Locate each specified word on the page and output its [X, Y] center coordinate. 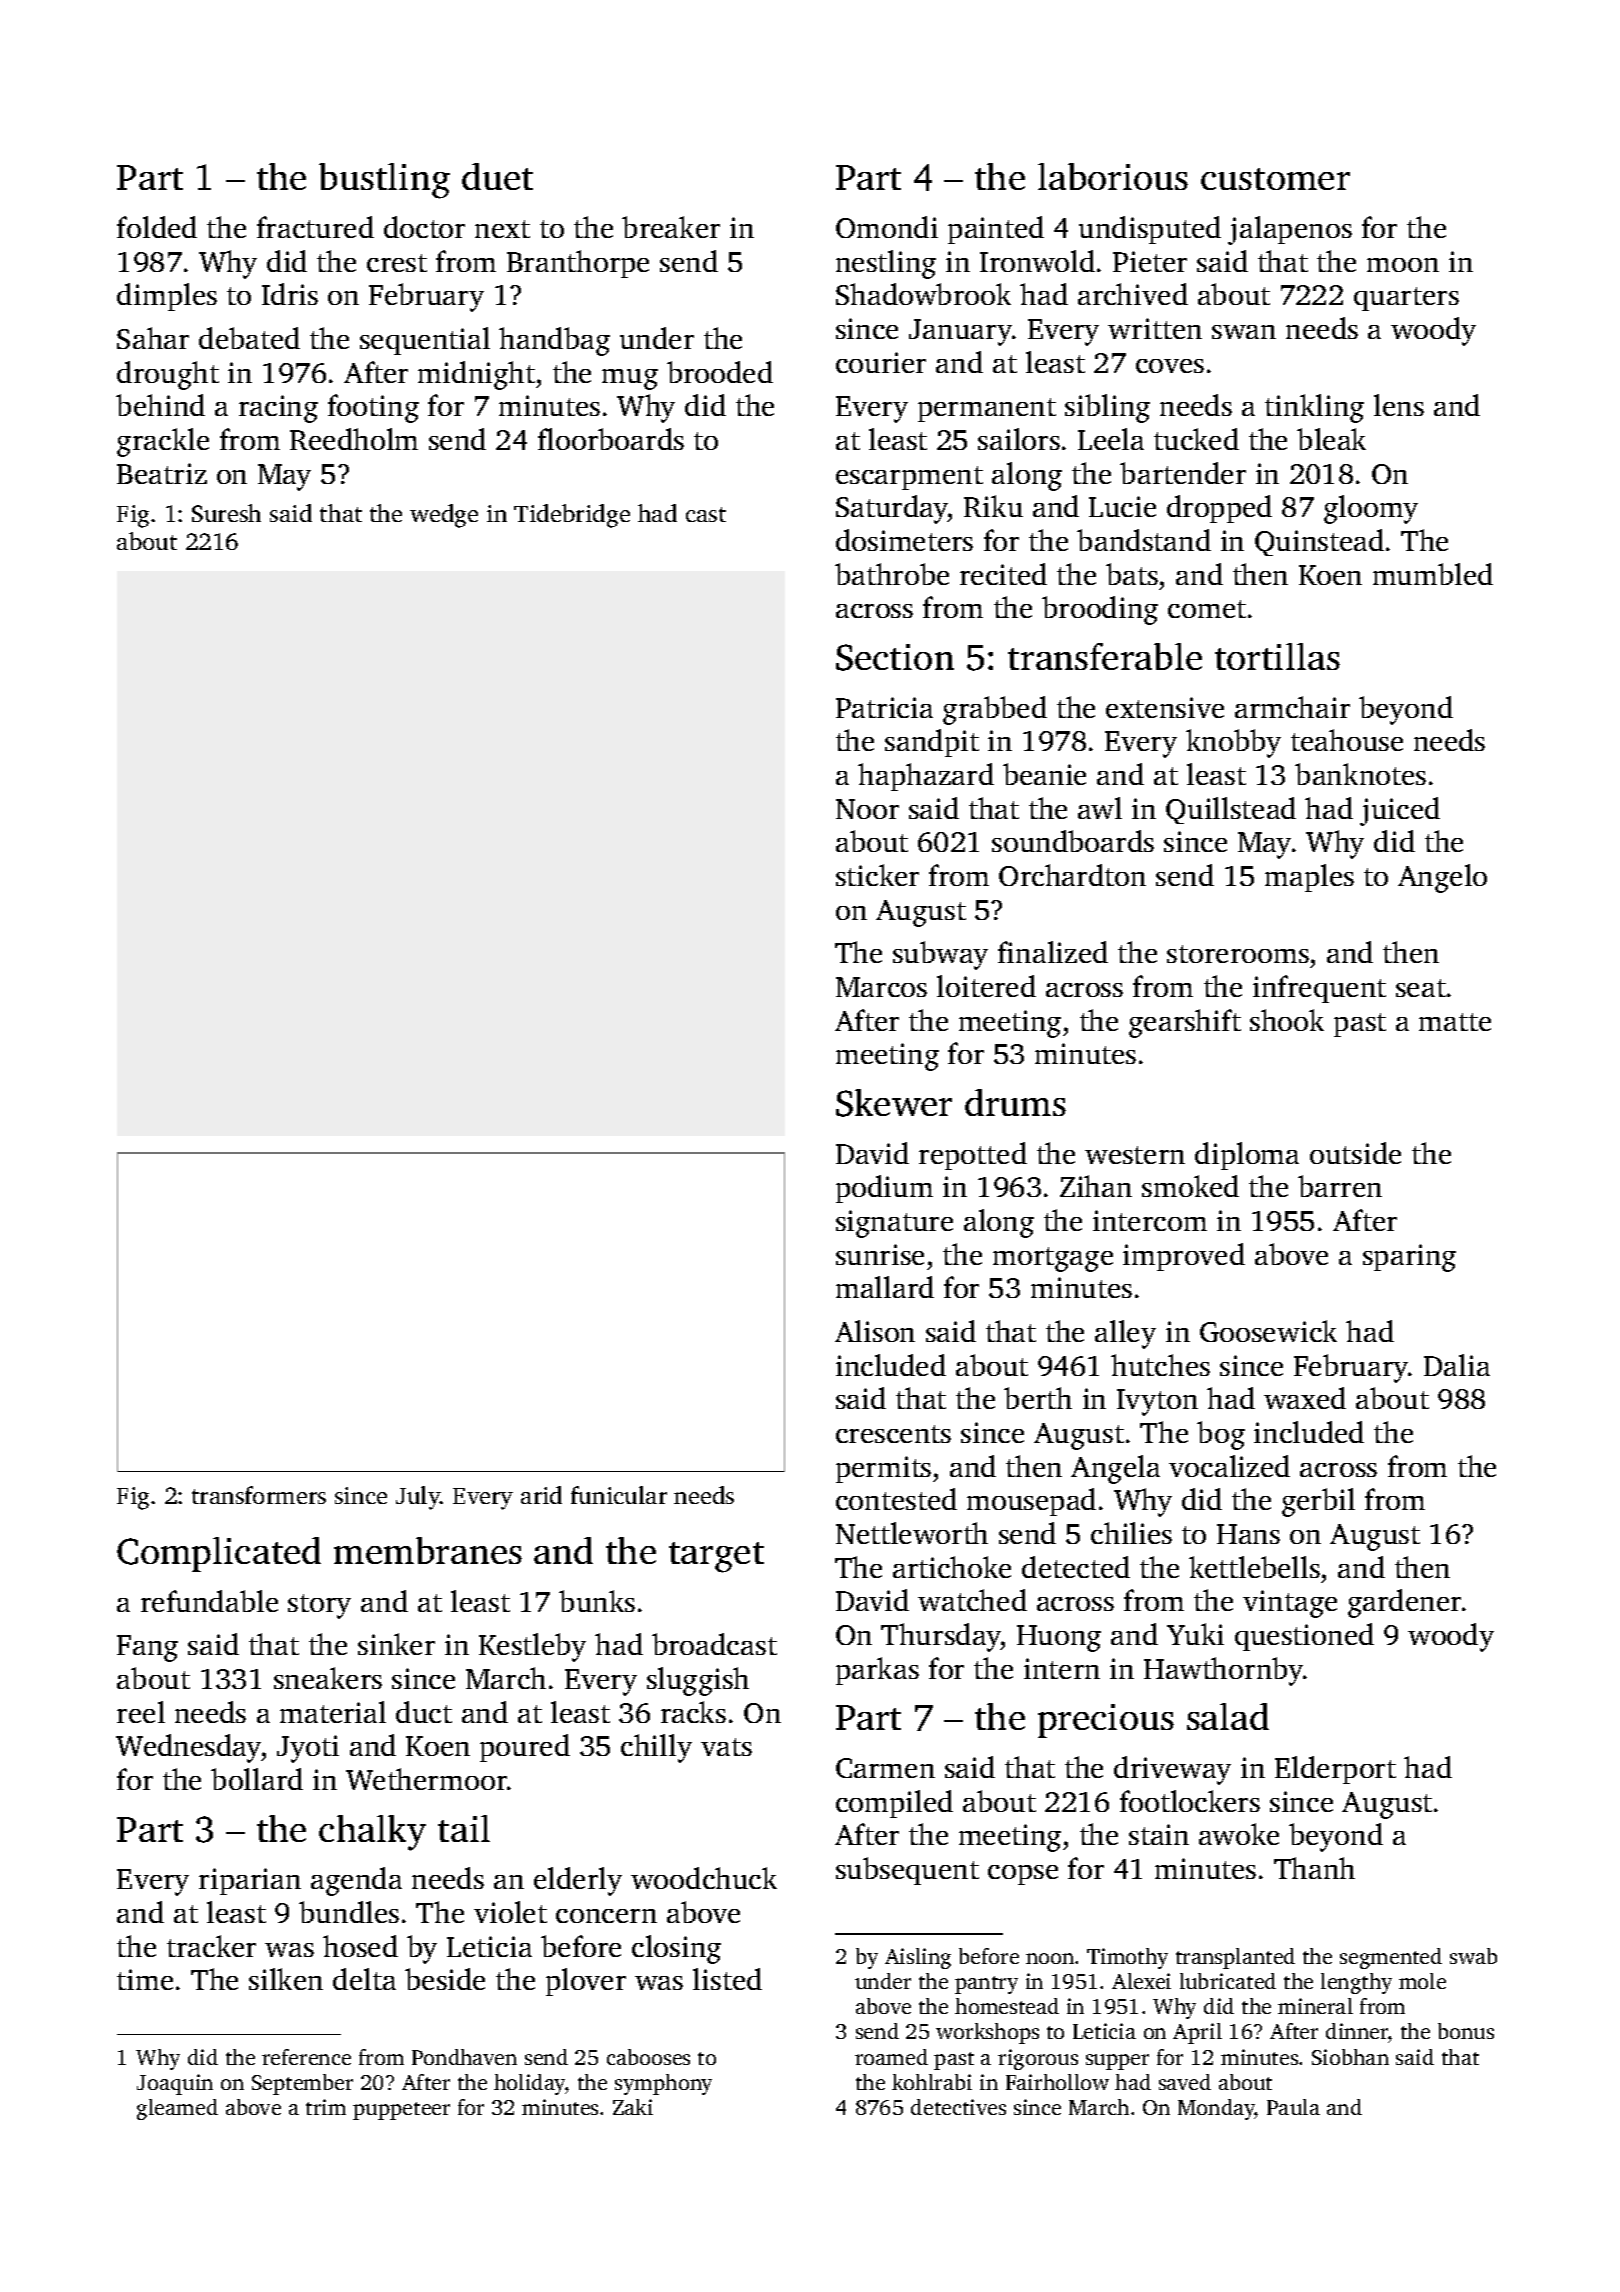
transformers [259, 1495]
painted [996, 230]
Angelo [1442, 878]
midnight [476, 375]
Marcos [881, 987]
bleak [1331, 439]
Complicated [219, 1554]
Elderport [1335, 1770]
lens [1399, 405]
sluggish [698, 1681]
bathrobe [892, 574]
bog [1221, 1435]
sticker [877, 875]
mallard [885, 1287]
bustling [384, 181]
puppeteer [401, 2111]
